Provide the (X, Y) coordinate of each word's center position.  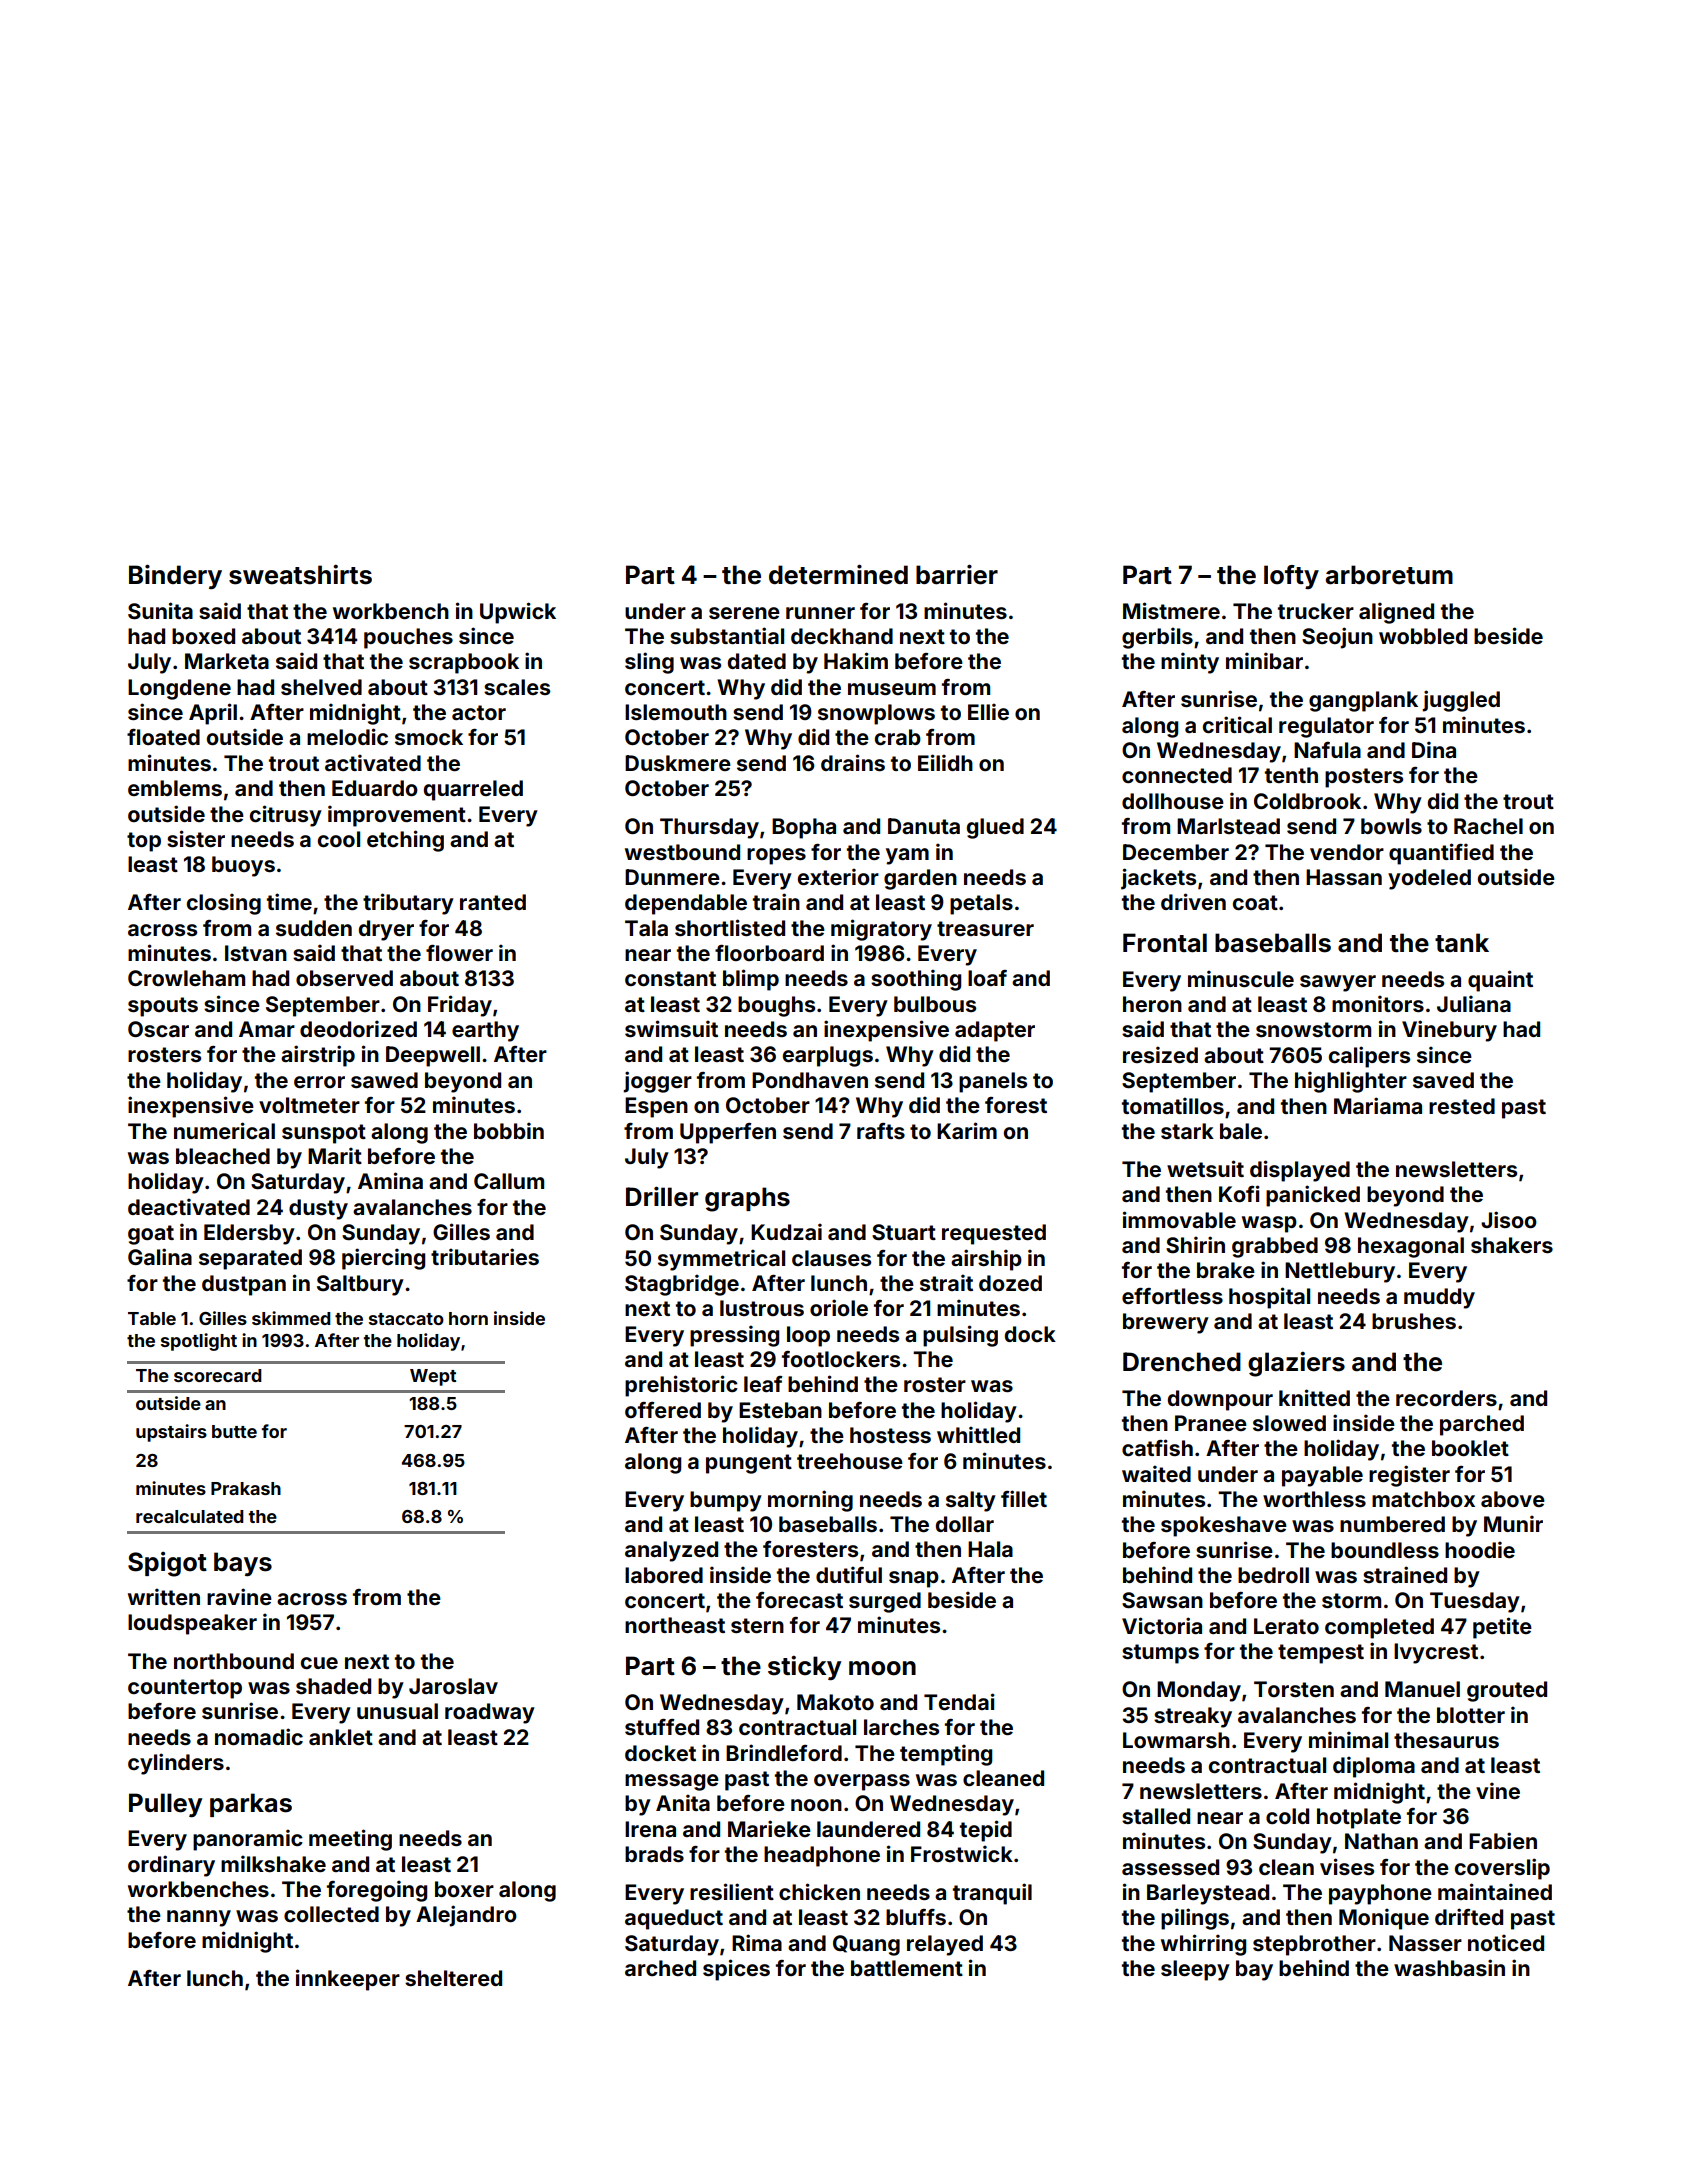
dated (757, 661)
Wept (433, 1377)
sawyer (1338, 983)
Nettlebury (1340, 1272)
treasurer (985, 928)
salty (971, 1501)
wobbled (1423, 636)
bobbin (509, 1130)
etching (405, 841)
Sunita (160, 611)
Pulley (165, 1805)
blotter (1471, 1715)
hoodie (1480, 1549)
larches (901, 1727)
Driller (662, 1196)
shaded (333, 1686)
